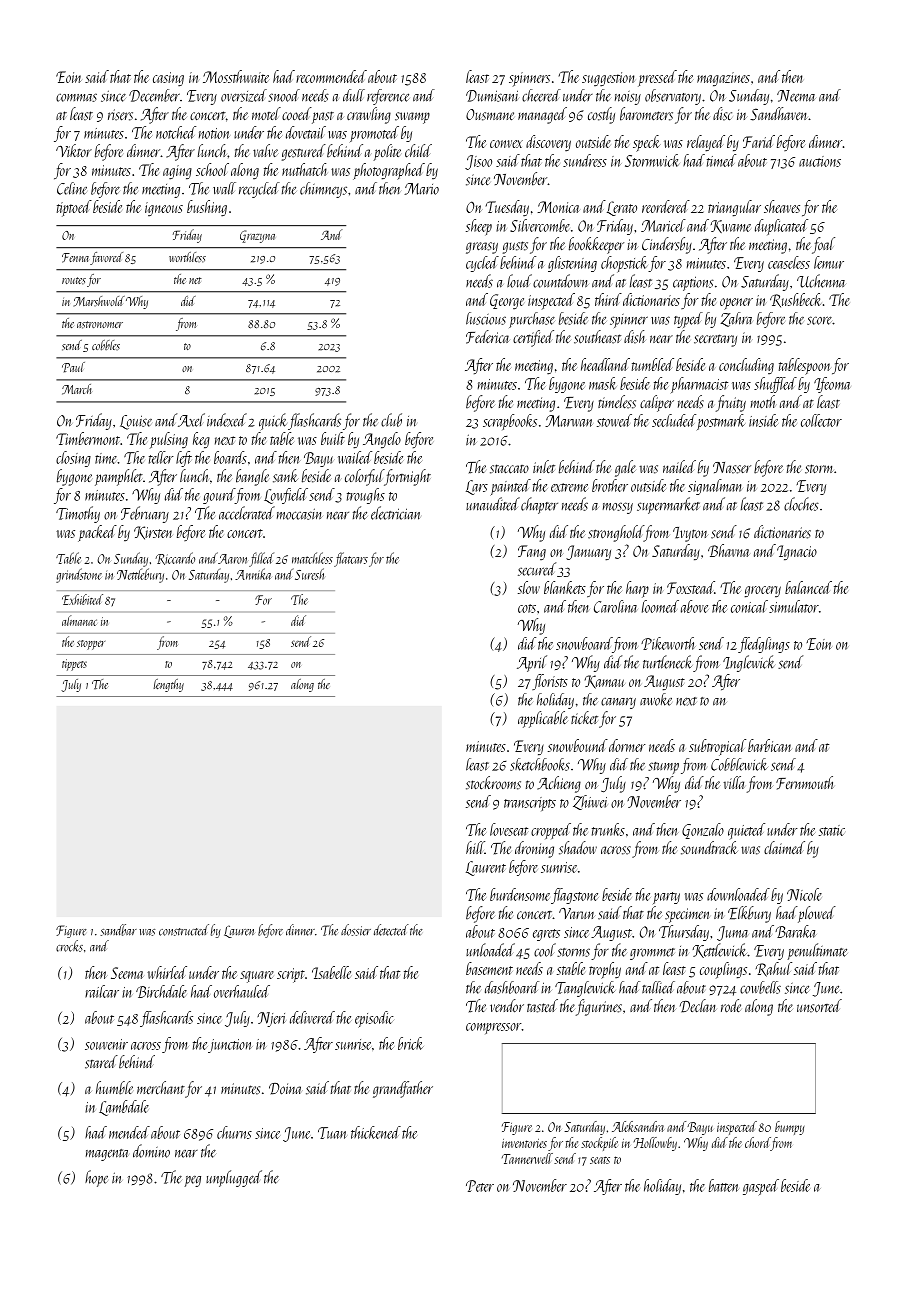 This screenshot has height=1316, width=908. I want to click on Neema, so click(796, 96).
